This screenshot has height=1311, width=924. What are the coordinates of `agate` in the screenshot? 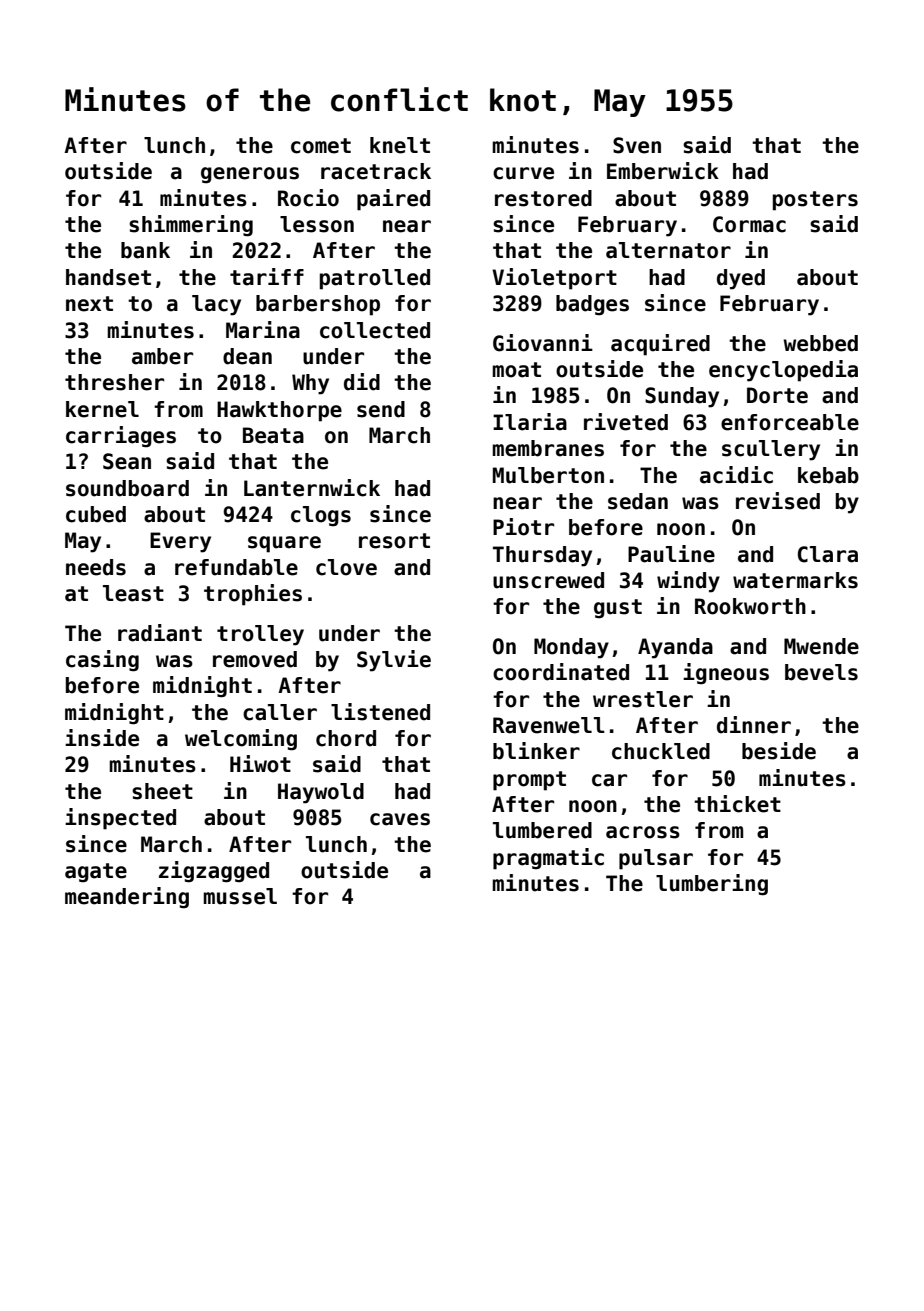 It's located at (96, 873).
